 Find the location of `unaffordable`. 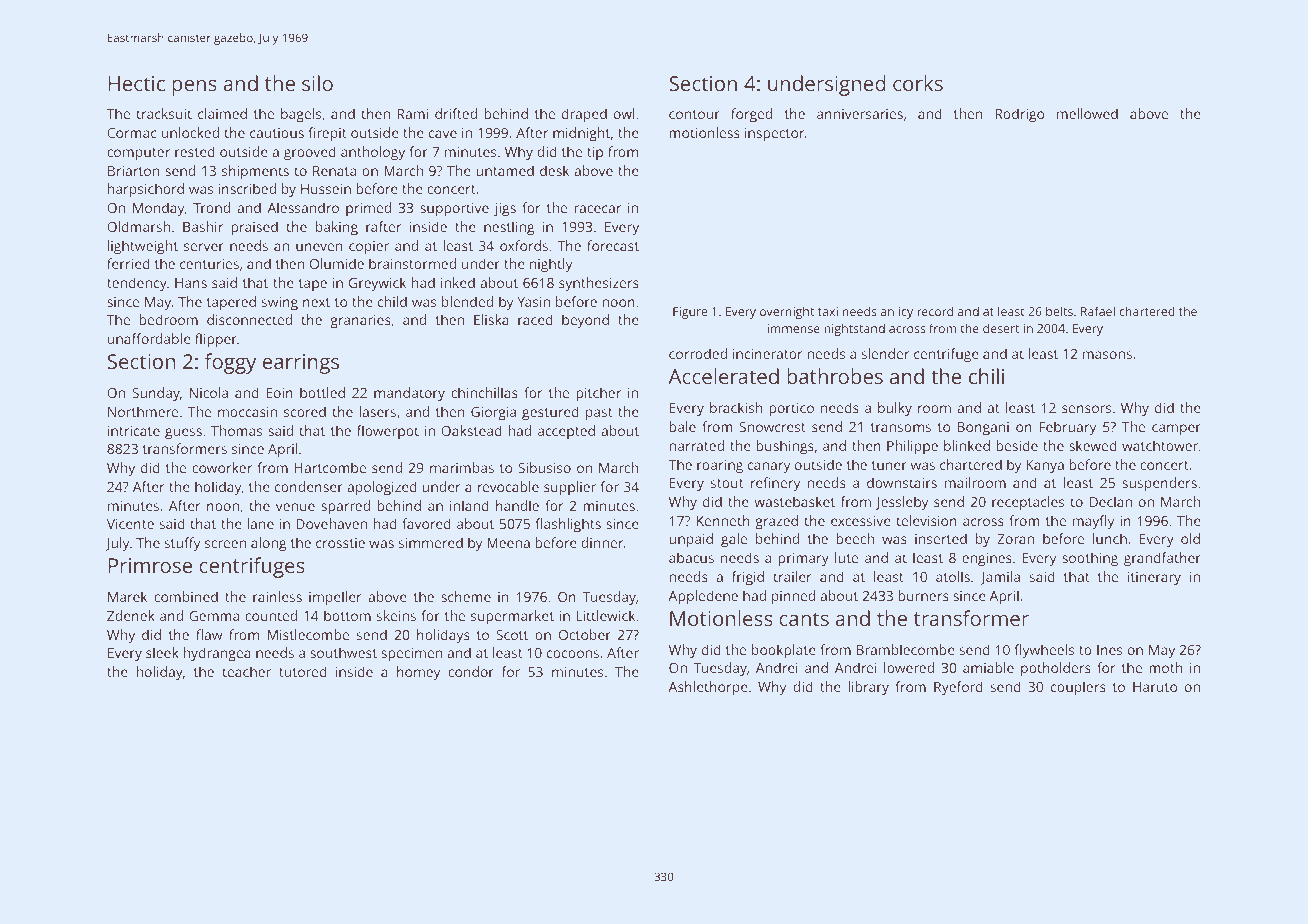

unaffordable is located at coordinates (149, 338).
